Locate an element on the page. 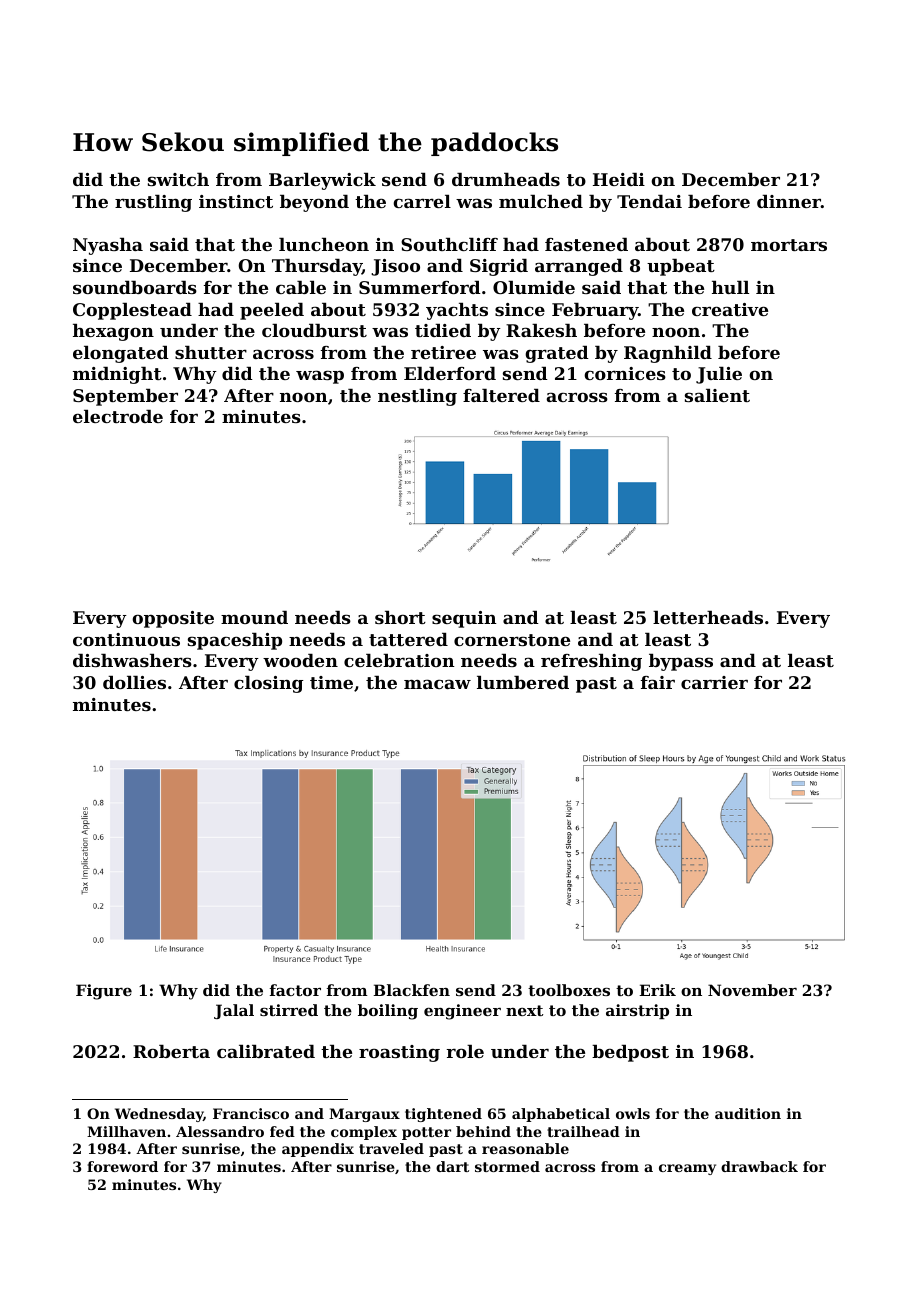  closing is located at coordinates (269, 684).
